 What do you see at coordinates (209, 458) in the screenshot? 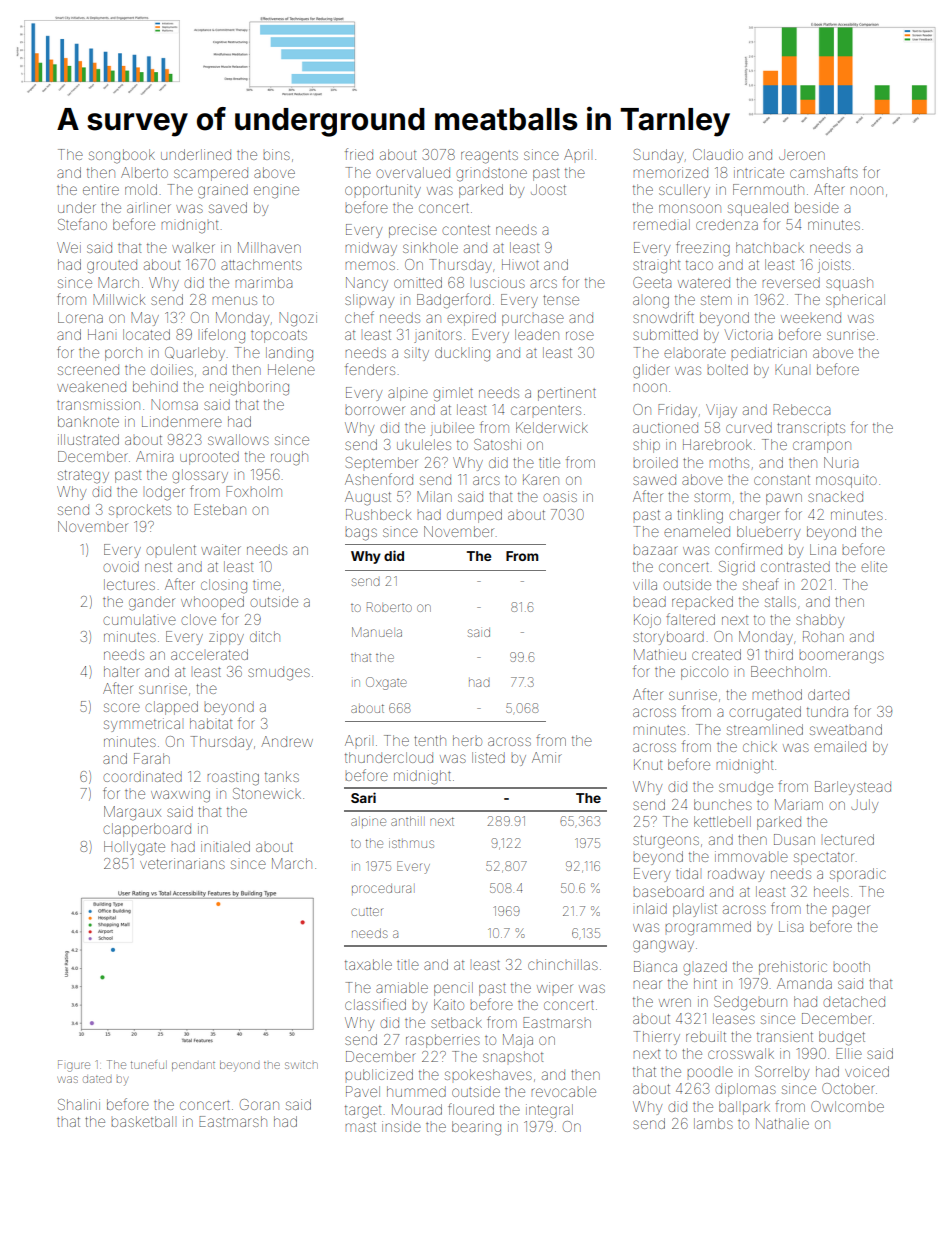
I see `uprooted` at bounding box center [209, 458].
